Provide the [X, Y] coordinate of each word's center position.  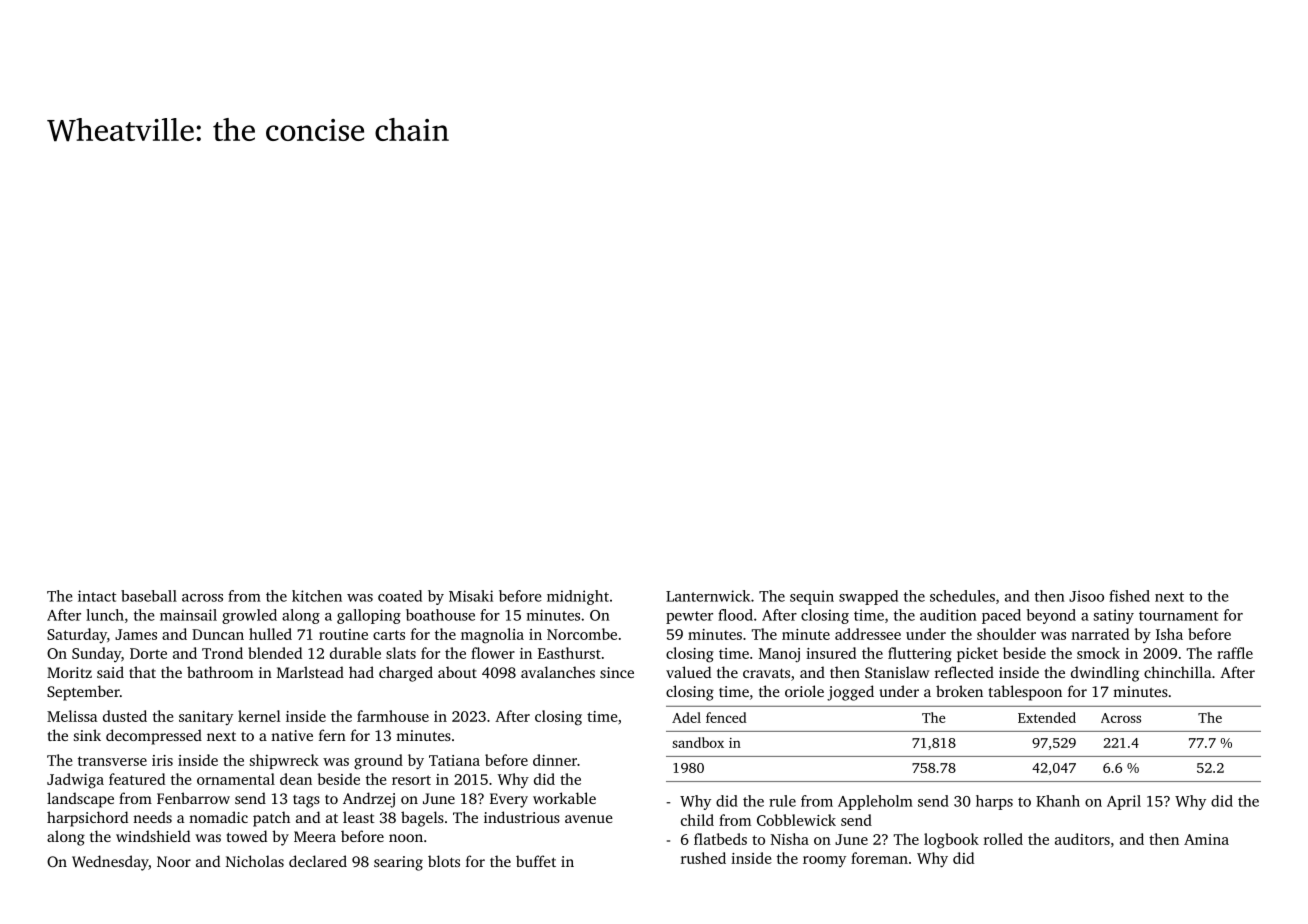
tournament [1178, 616]
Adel [686, 717]
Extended [1047, 717]
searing [398, 863]
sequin [812, 597]
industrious [522, 817]
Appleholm [875, 802]
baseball [149, 596]
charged [406, 674]
